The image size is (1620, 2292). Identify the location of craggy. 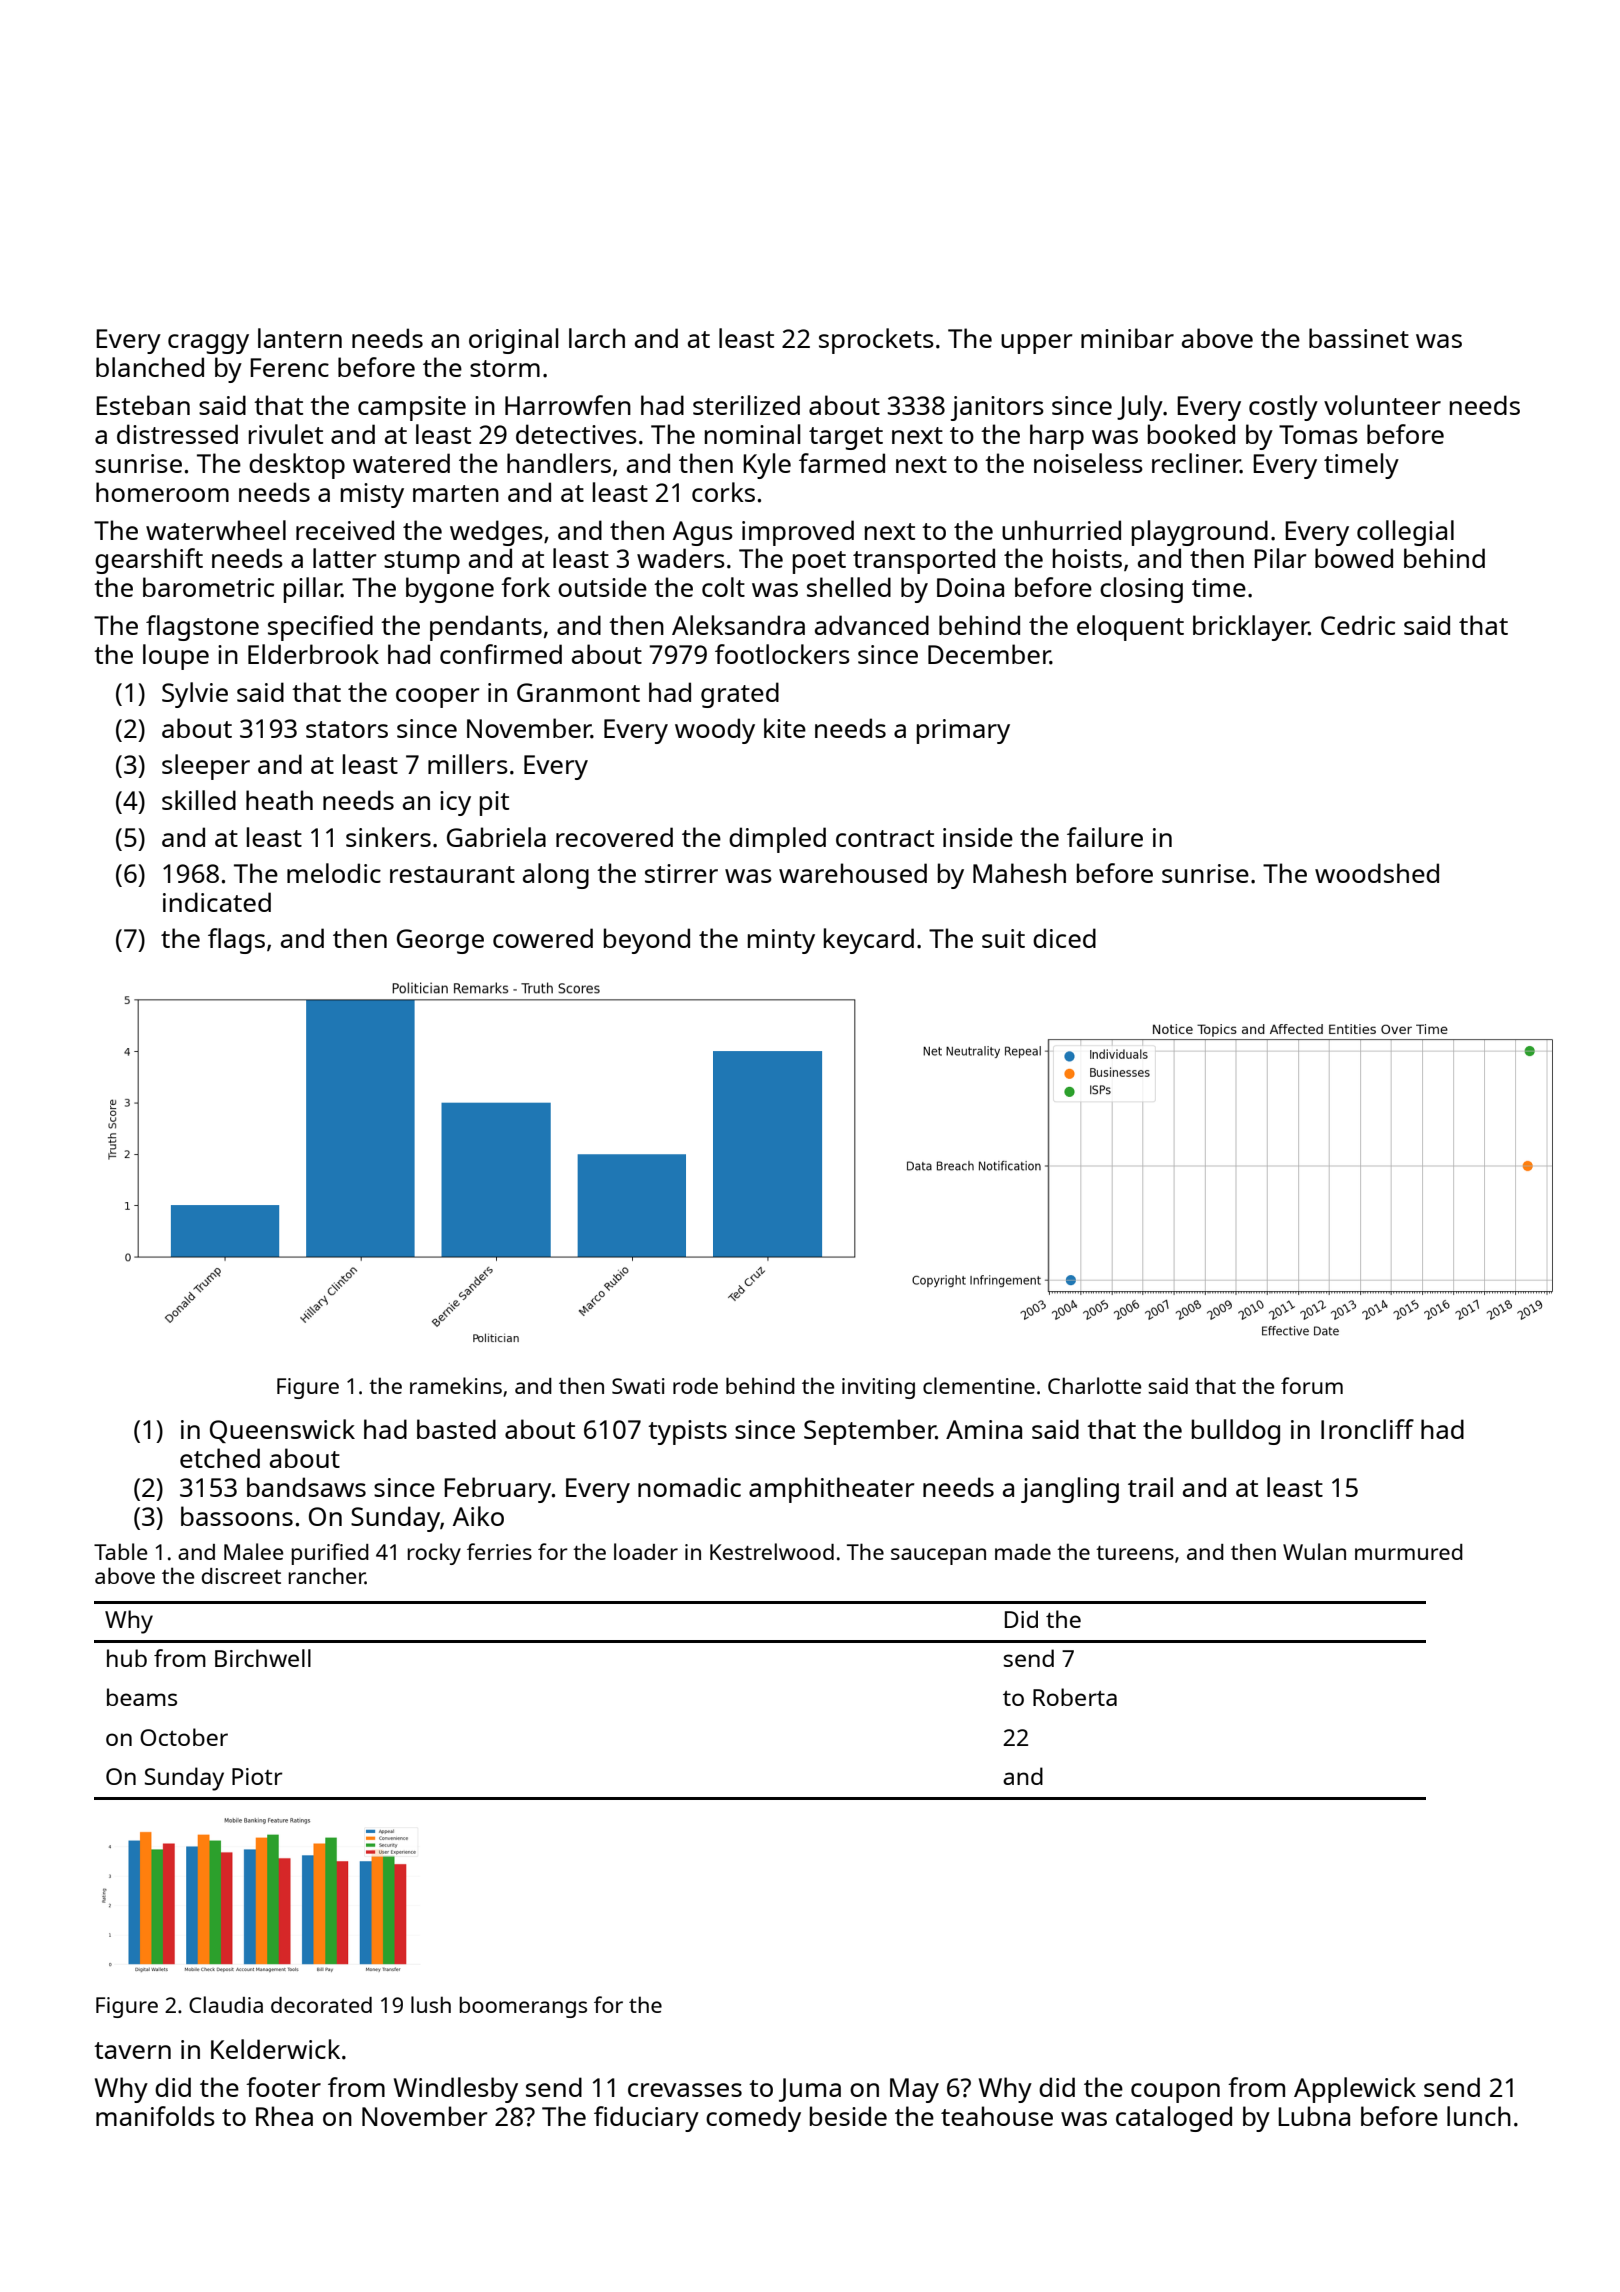
(208, 344).
